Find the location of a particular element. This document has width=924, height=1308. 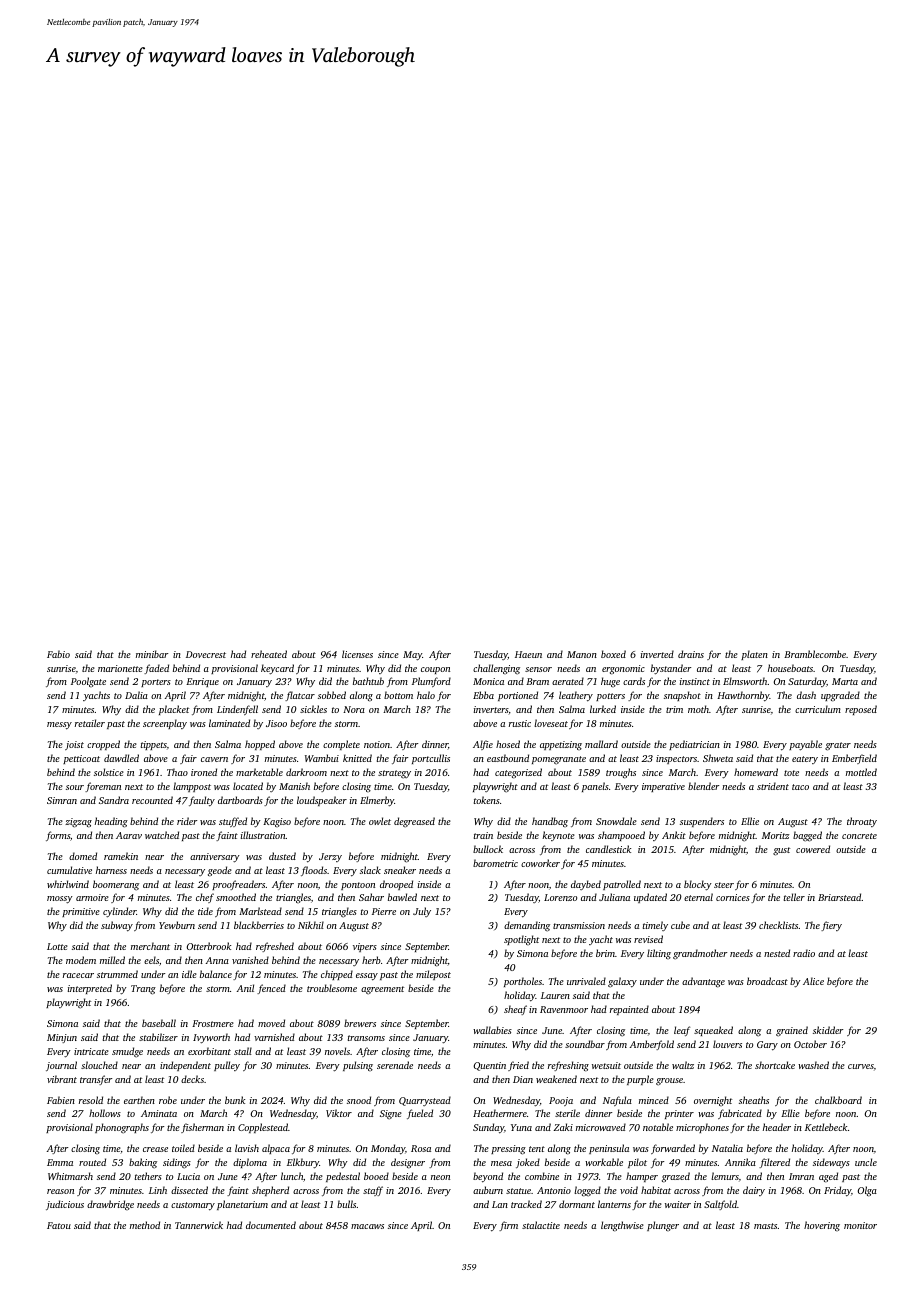

squeaked is located at coordinates (713, 1031).
